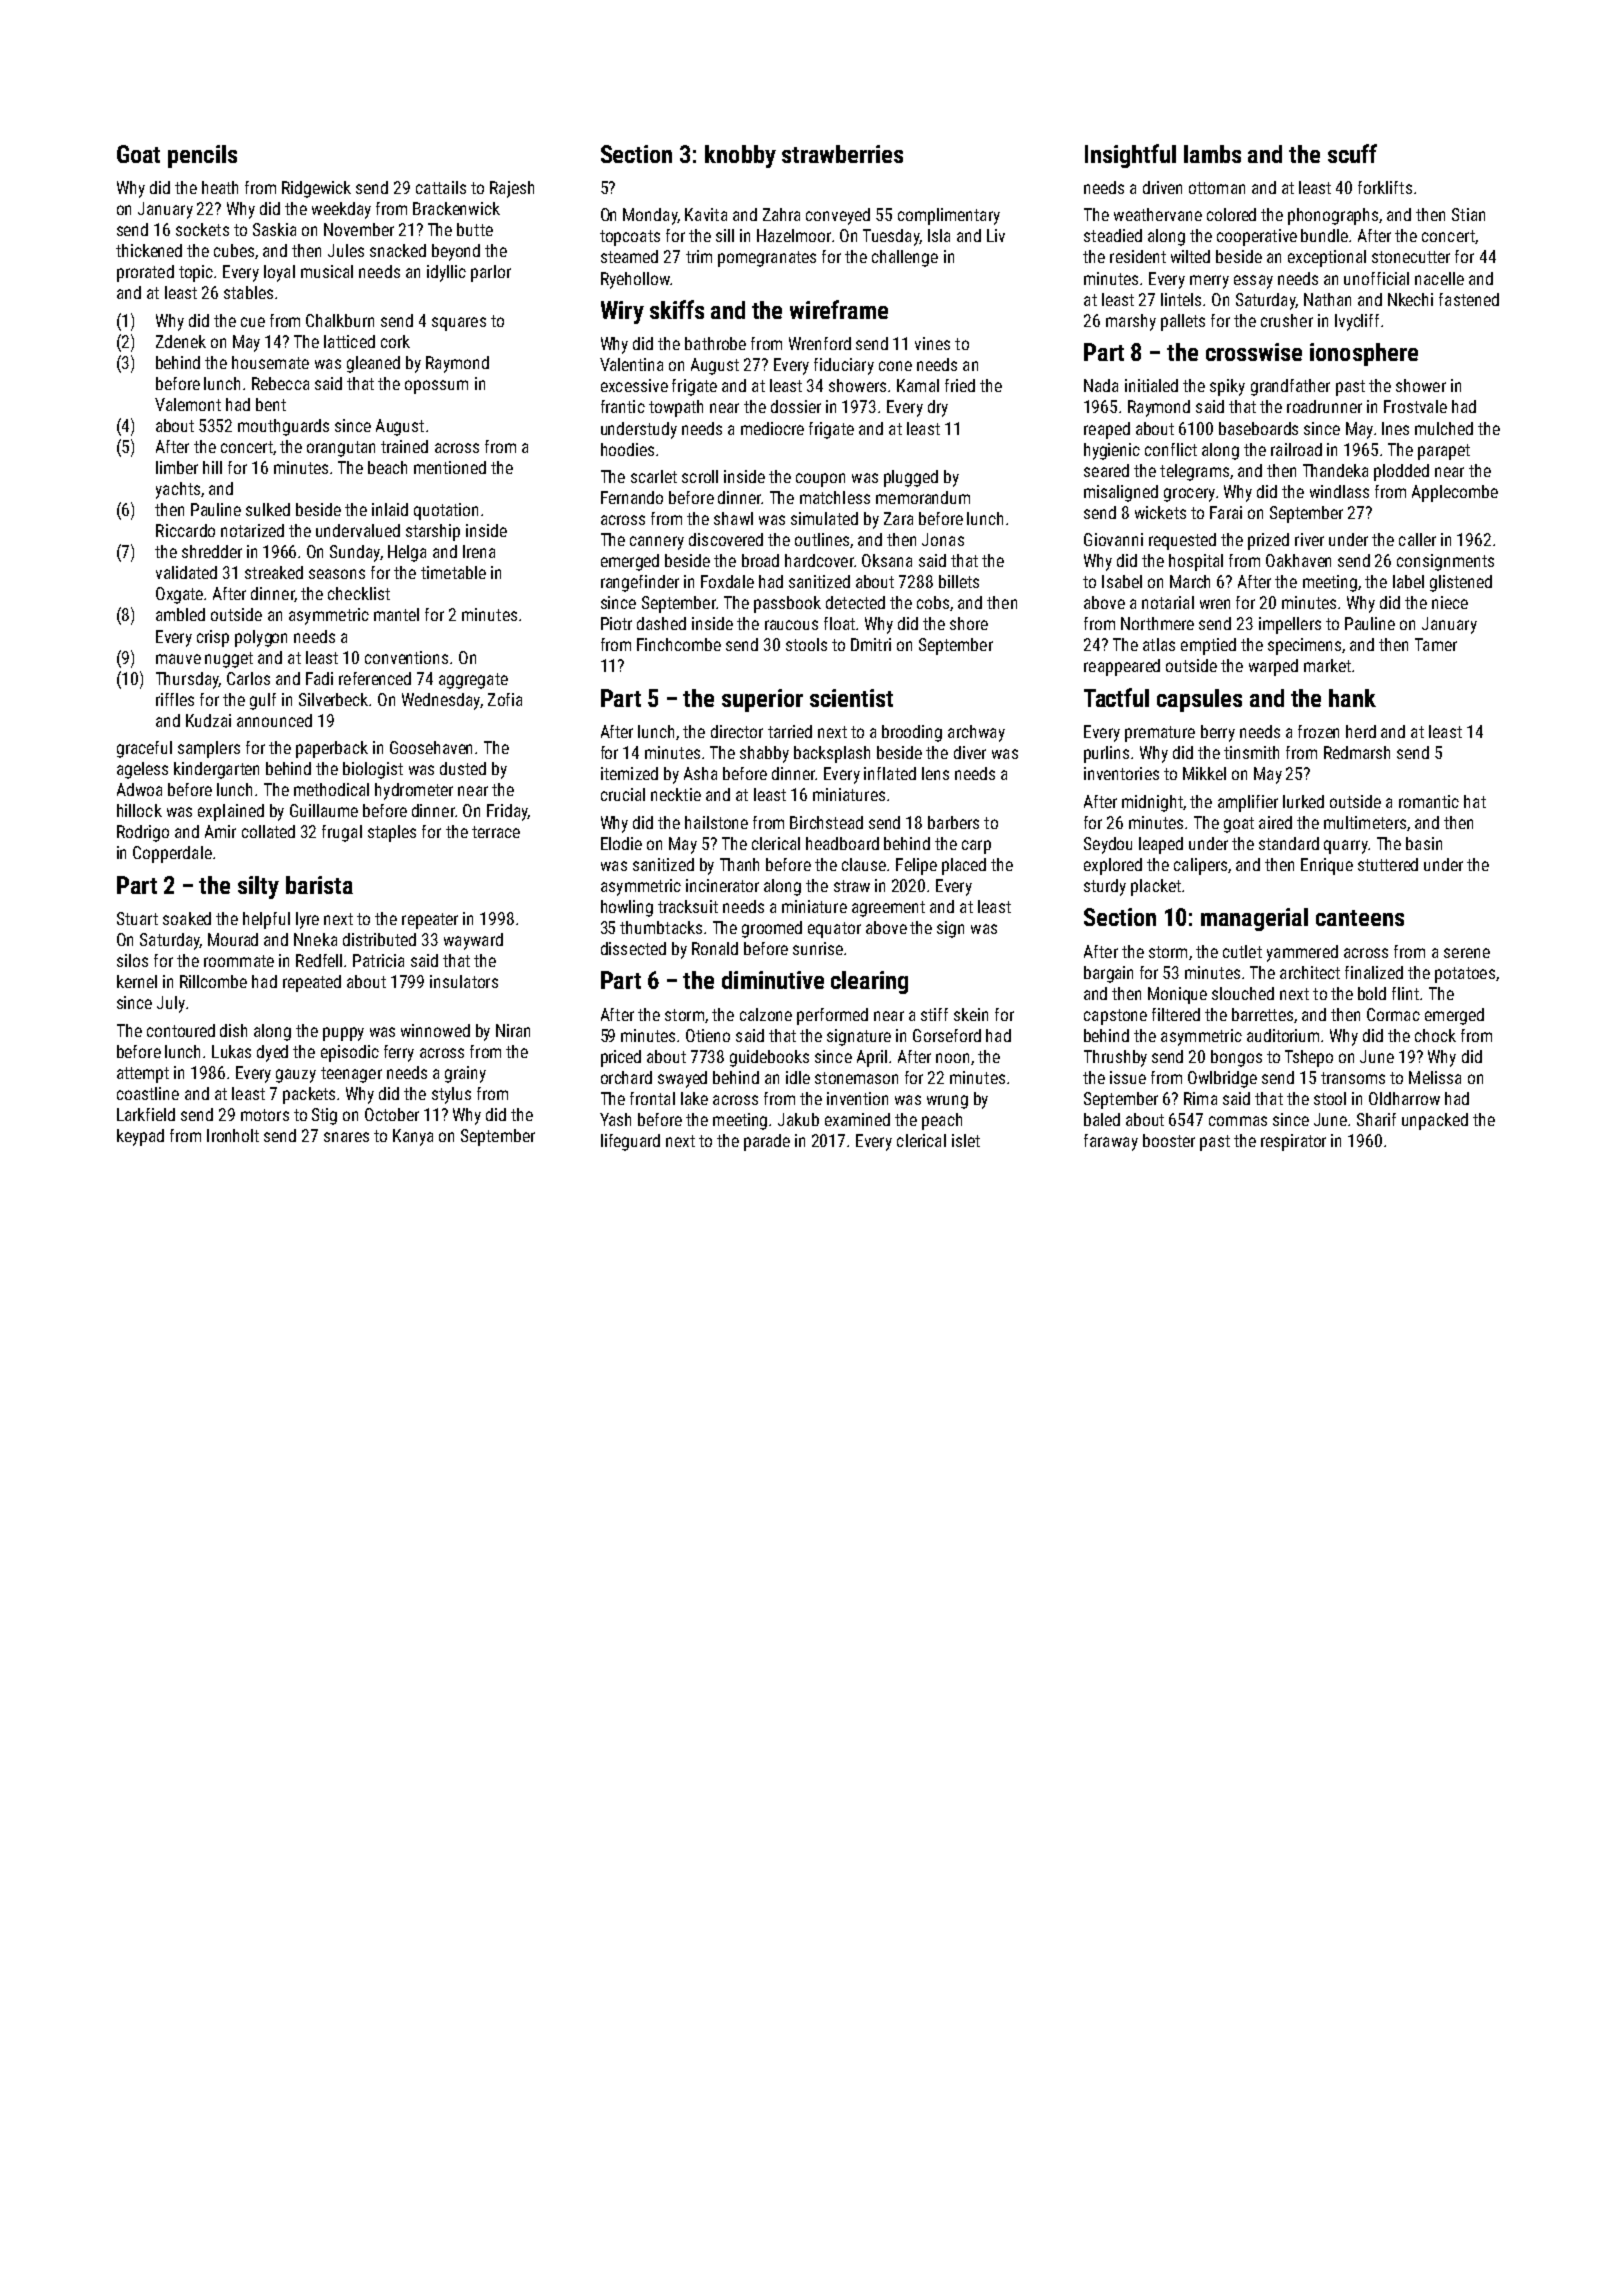  I want to click on glistened, so click(1461, 583).
